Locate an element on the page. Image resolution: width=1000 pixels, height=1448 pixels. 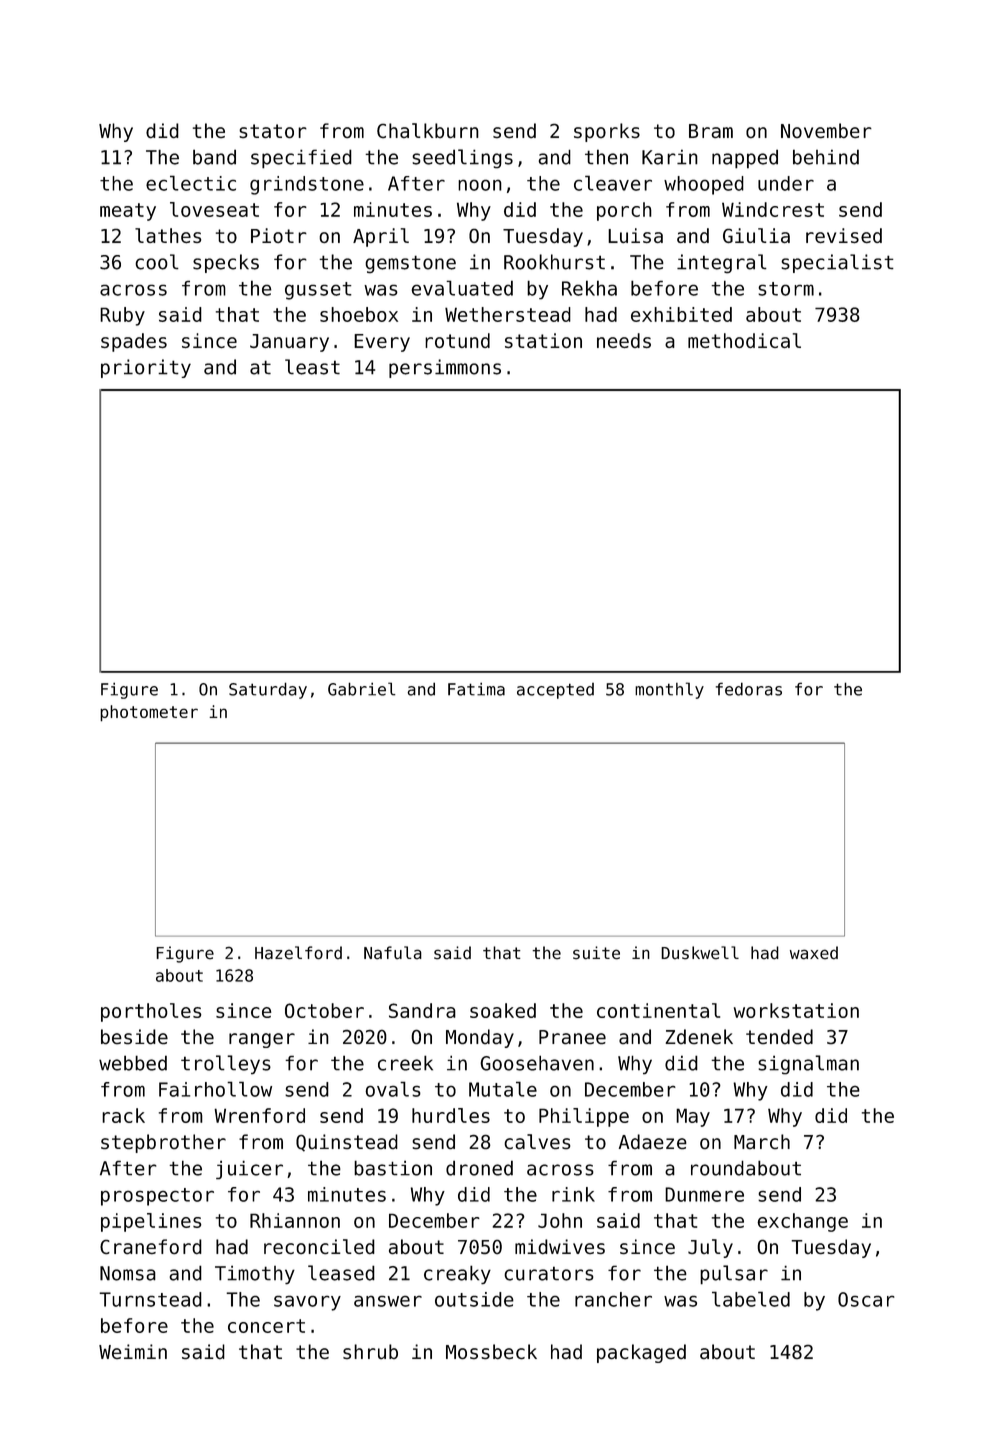
persimmons is located at coordinates (445, 368).
